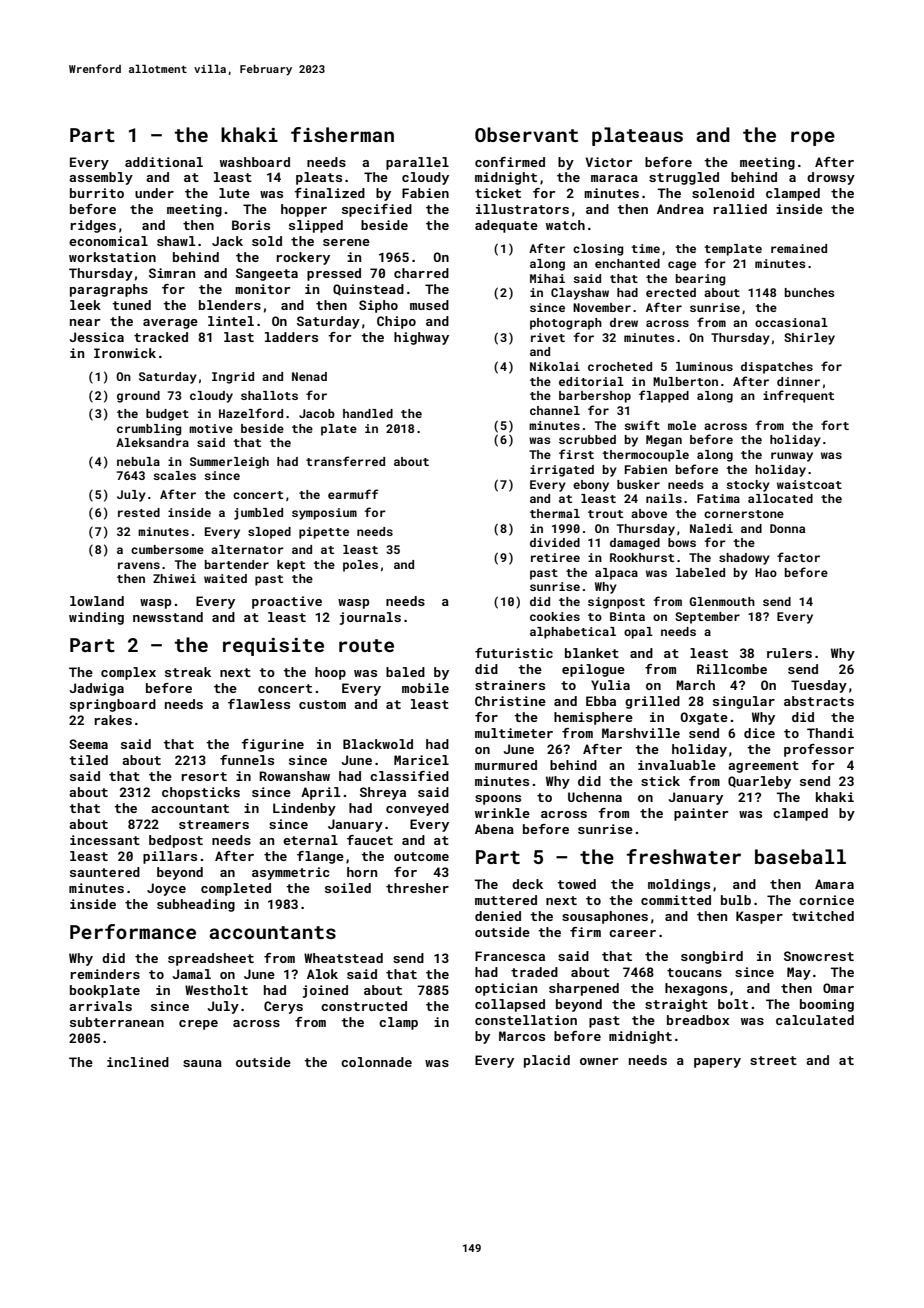  Describe the element at coordinates (231, 321) in the document. I see `lintel` at that location.
